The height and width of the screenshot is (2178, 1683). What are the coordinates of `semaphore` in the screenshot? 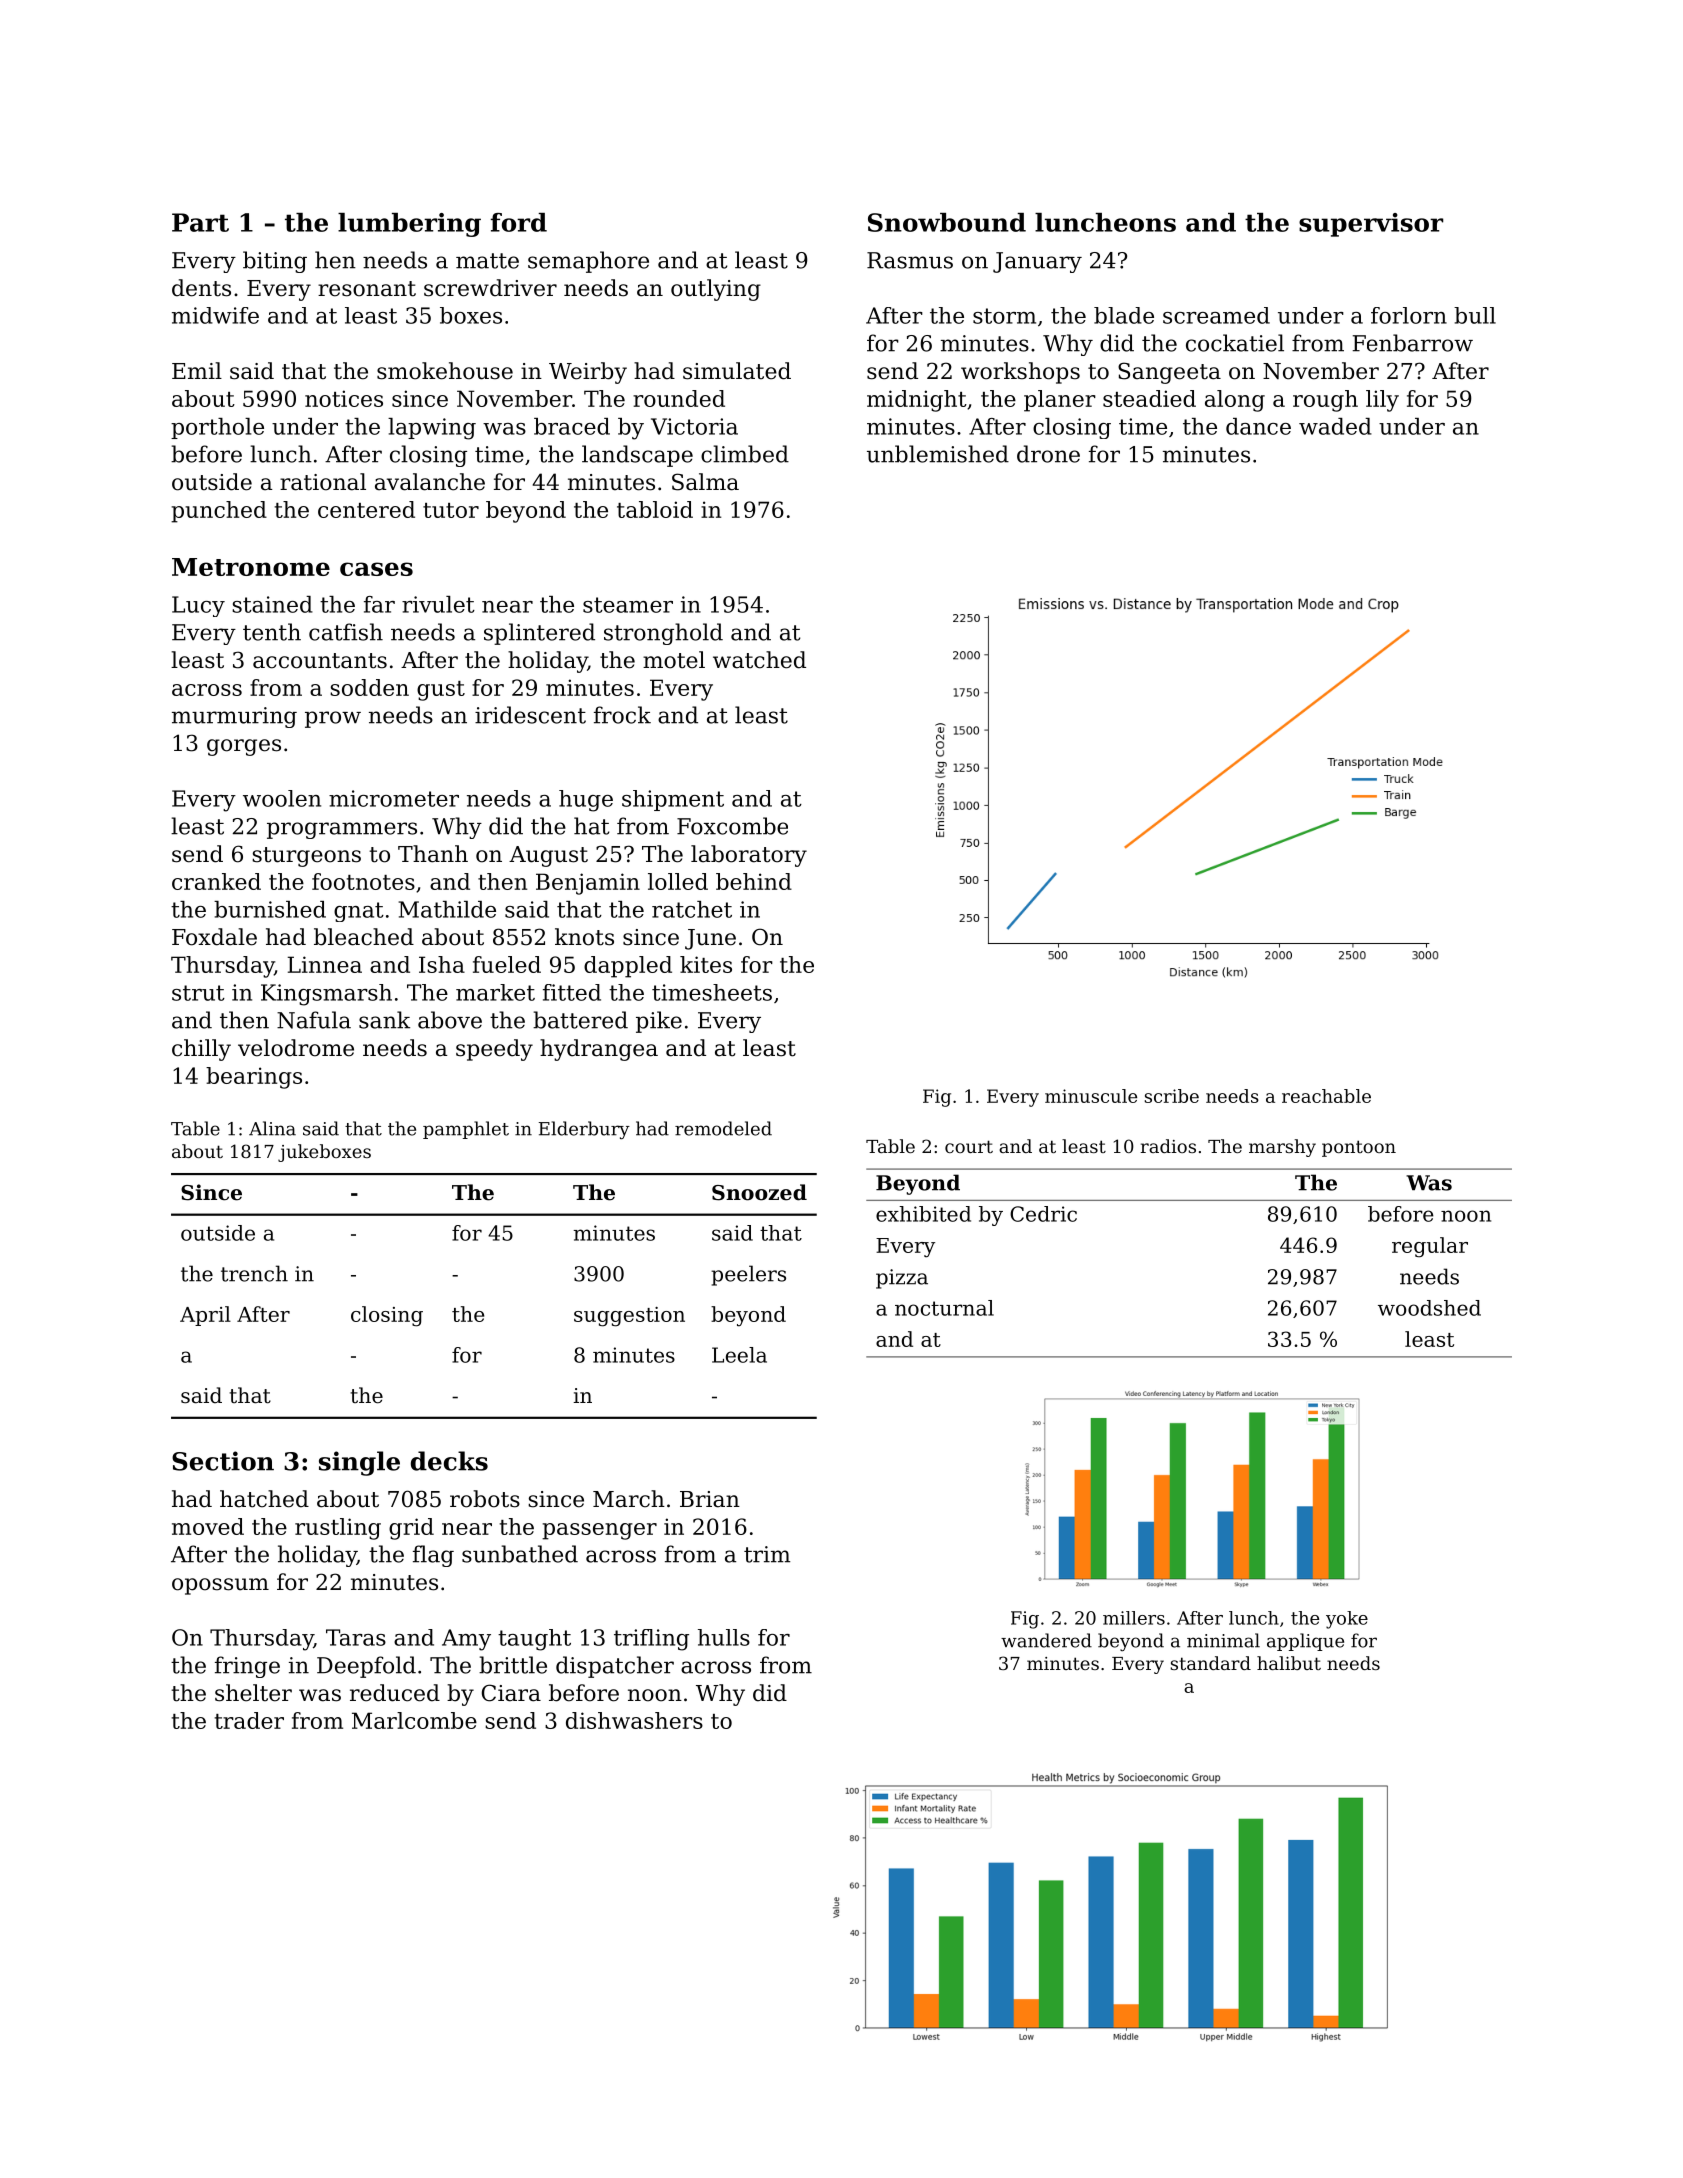 It's located at (588, 262).
